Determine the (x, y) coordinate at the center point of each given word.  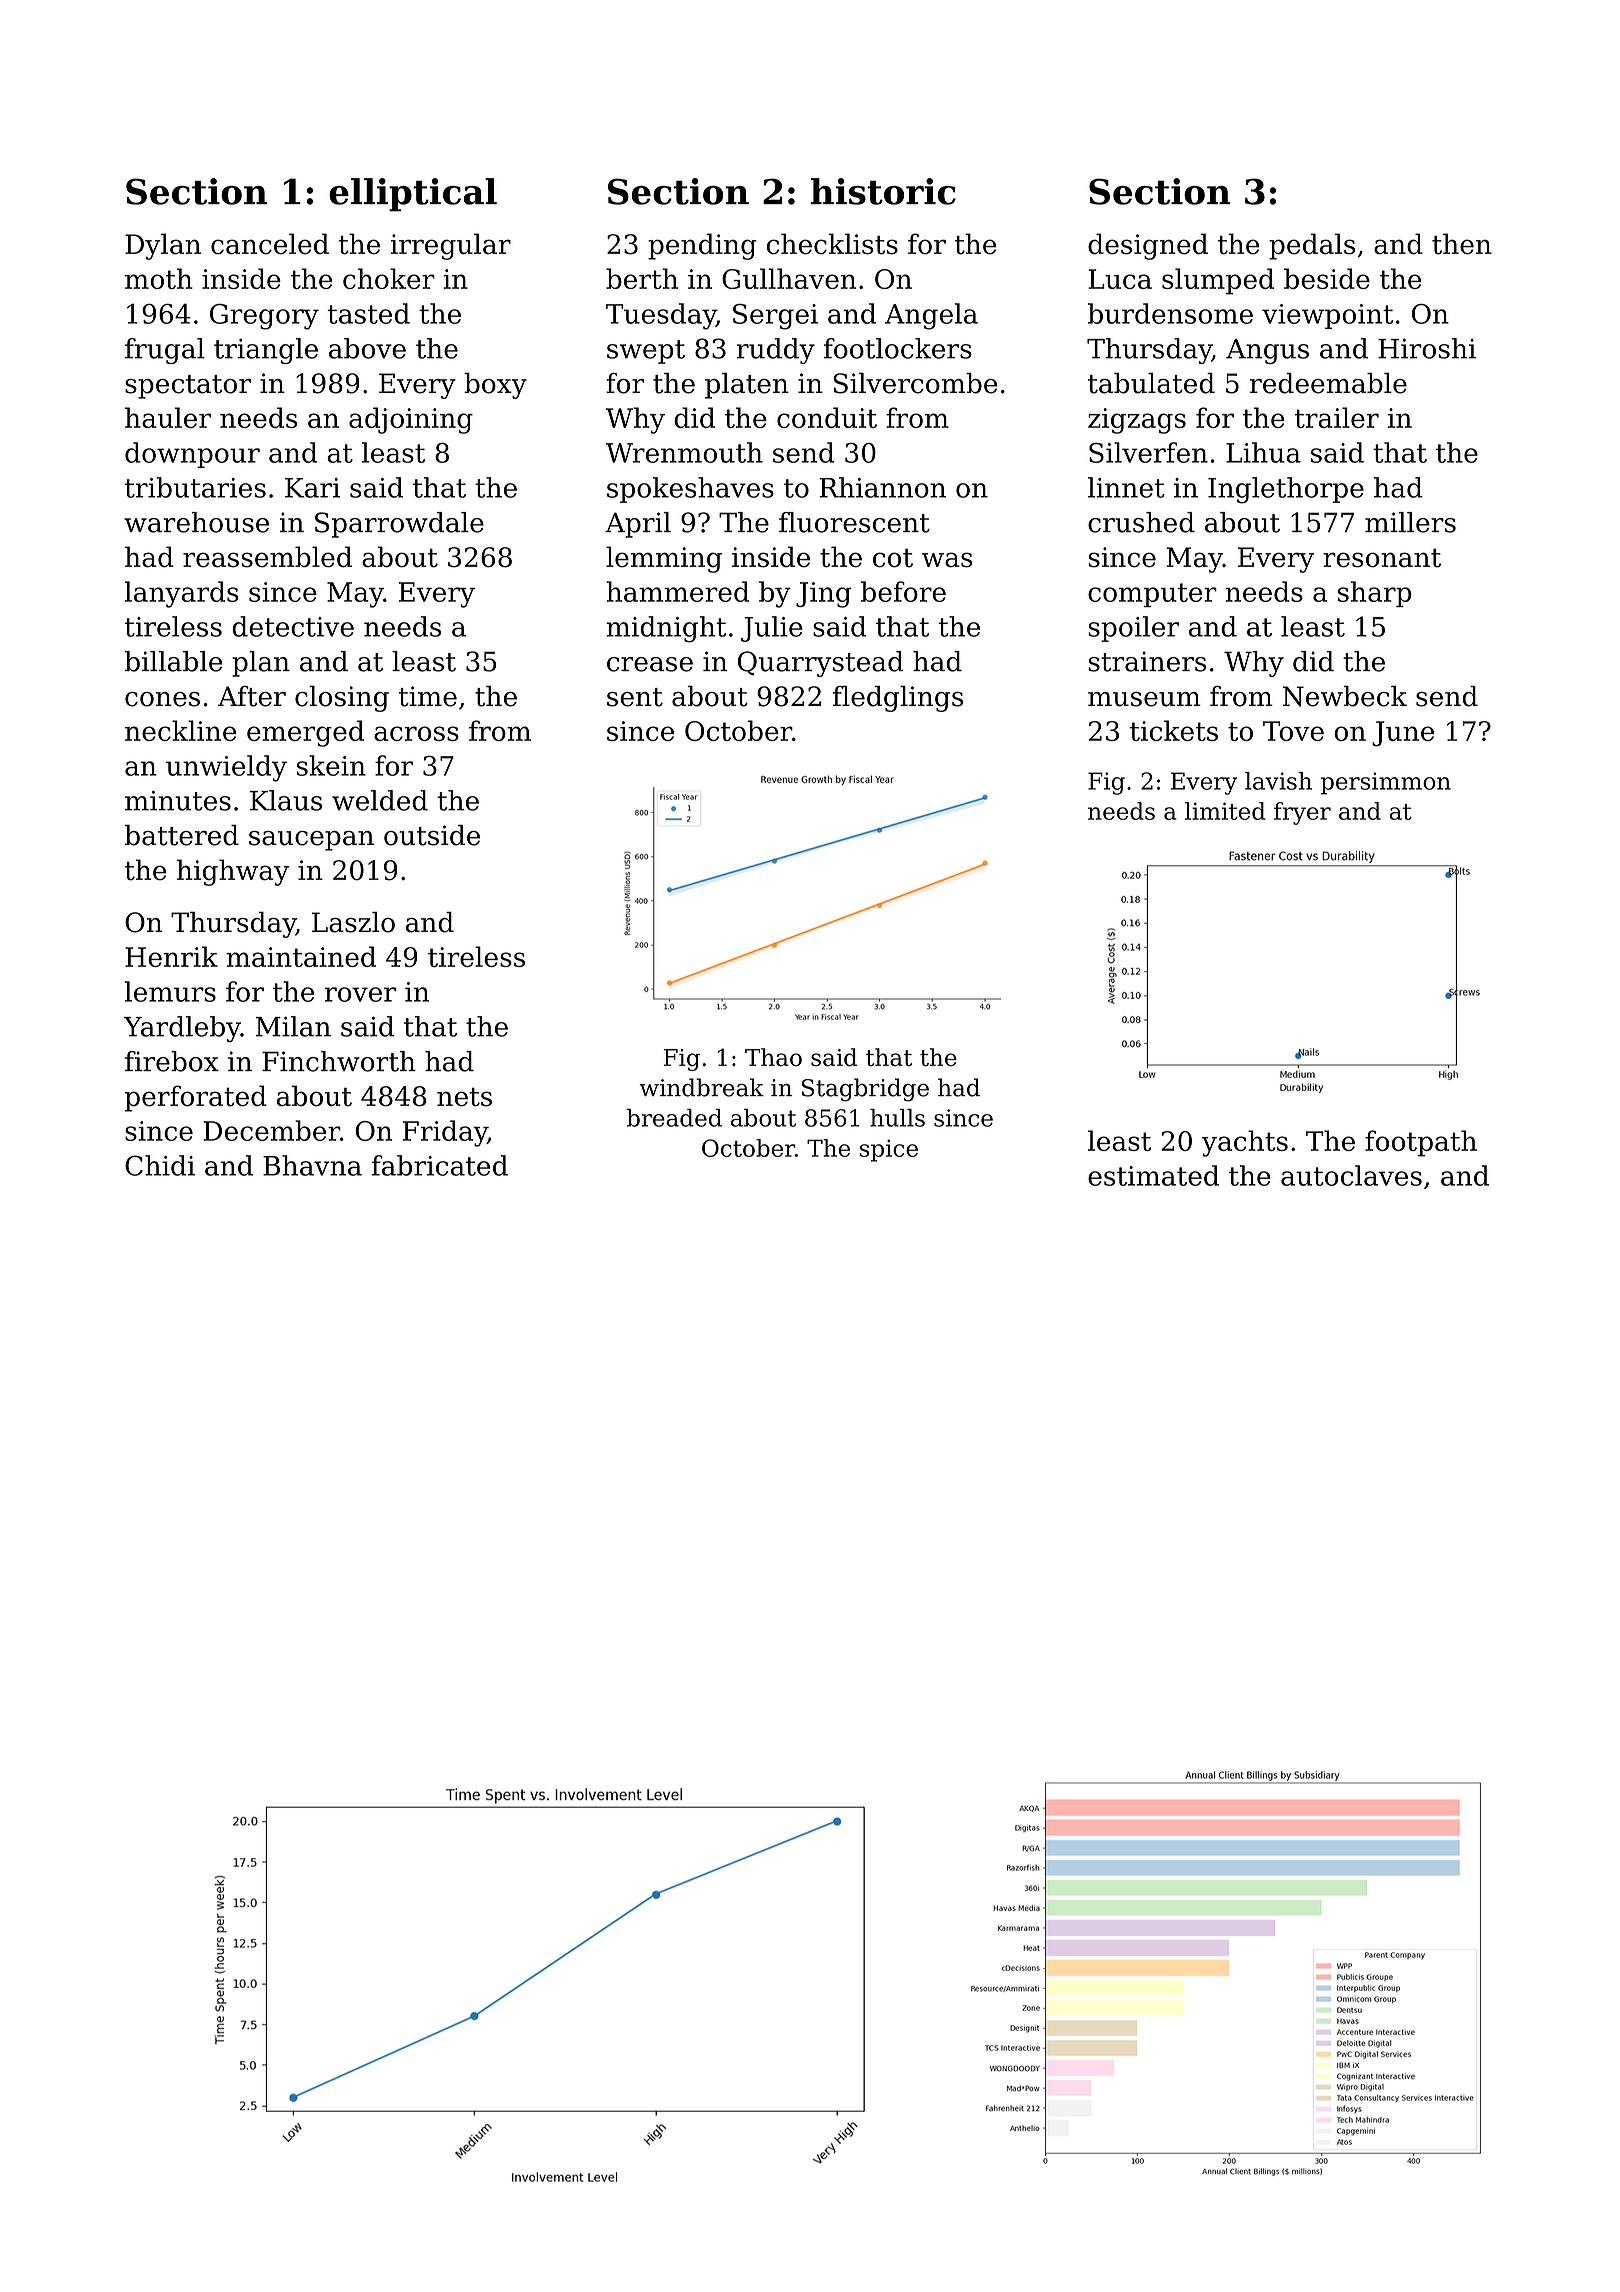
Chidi (160, 1165)
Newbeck (1345, 696)
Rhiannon (882, 487)
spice (889, 1150)
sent (635, 697)
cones (162, 699)
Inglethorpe (1286, 490)
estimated (1153, 1175)
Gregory (264, 317)
